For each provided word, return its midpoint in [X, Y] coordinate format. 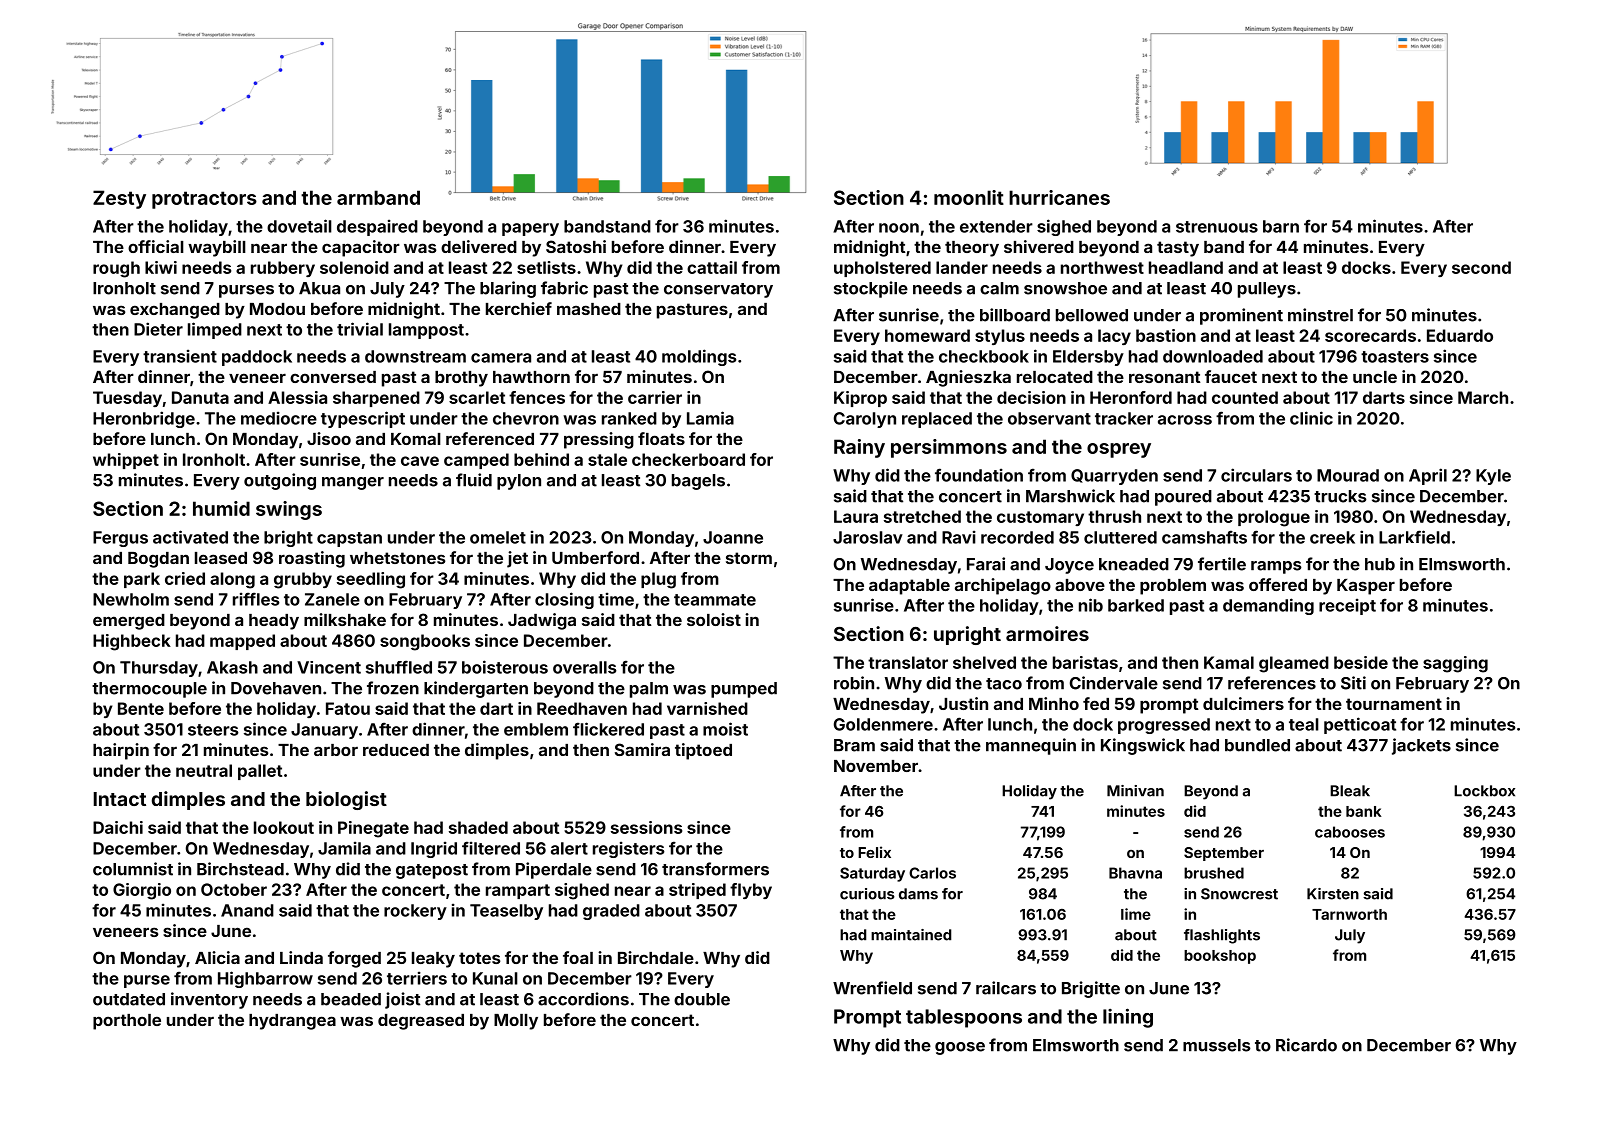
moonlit [969, 197]
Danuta [200, 397]
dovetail [299, 226]
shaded [478, 827]
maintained [911, 935]
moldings [699, 357]
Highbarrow [265, 979]
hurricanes [1059, 197]
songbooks [425, 642]
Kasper [1366, 587]
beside [1361, 662]
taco [1004, 684]
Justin [963, 703]
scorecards [1370, 335]
